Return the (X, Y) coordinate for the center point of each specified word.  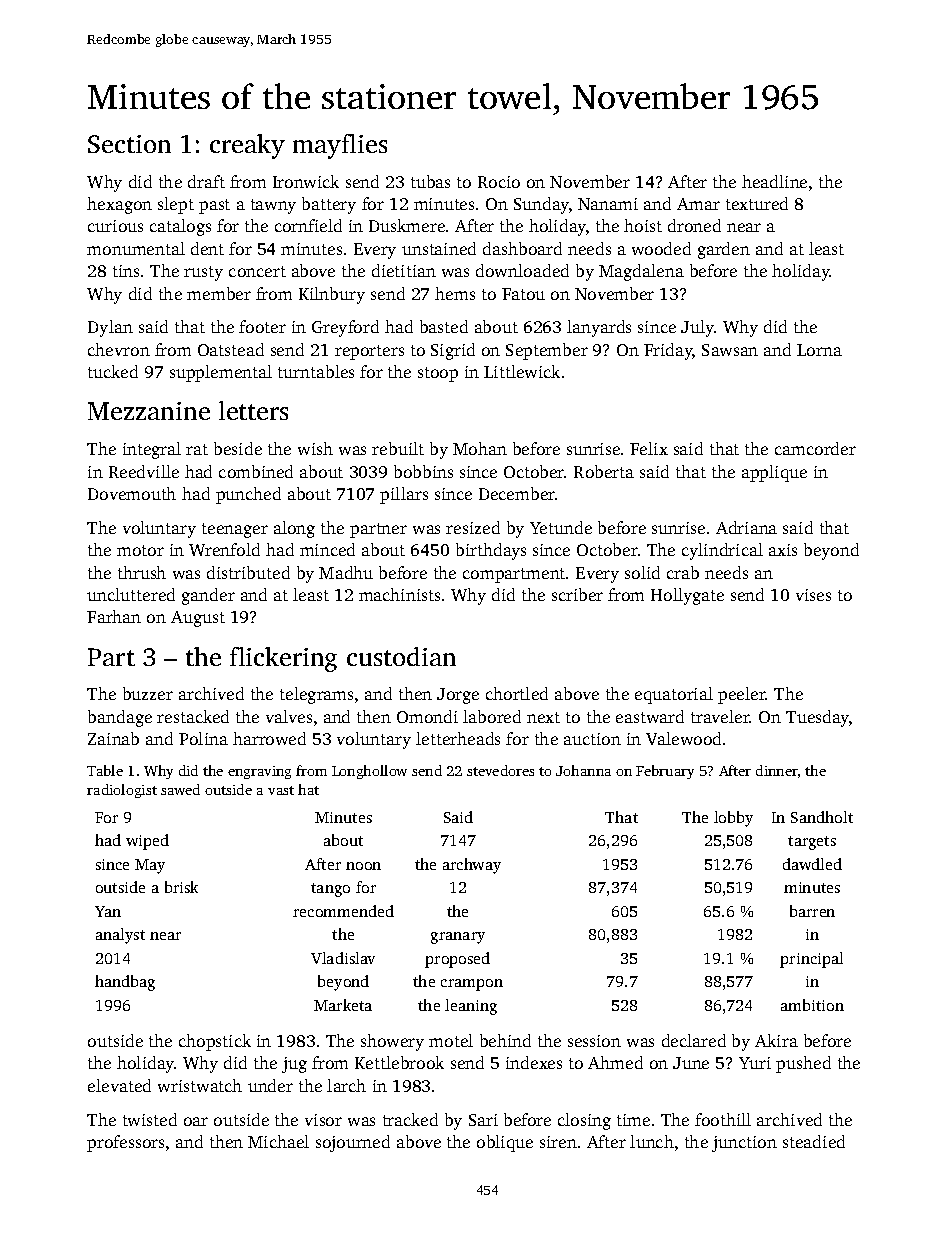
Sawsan (730, 350)
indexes (534, 1062)
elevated (119, 1085)
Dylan (110, 328)
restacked (193, 716)
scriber (577, 594)
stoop (438, 374)
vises (813, 595)
